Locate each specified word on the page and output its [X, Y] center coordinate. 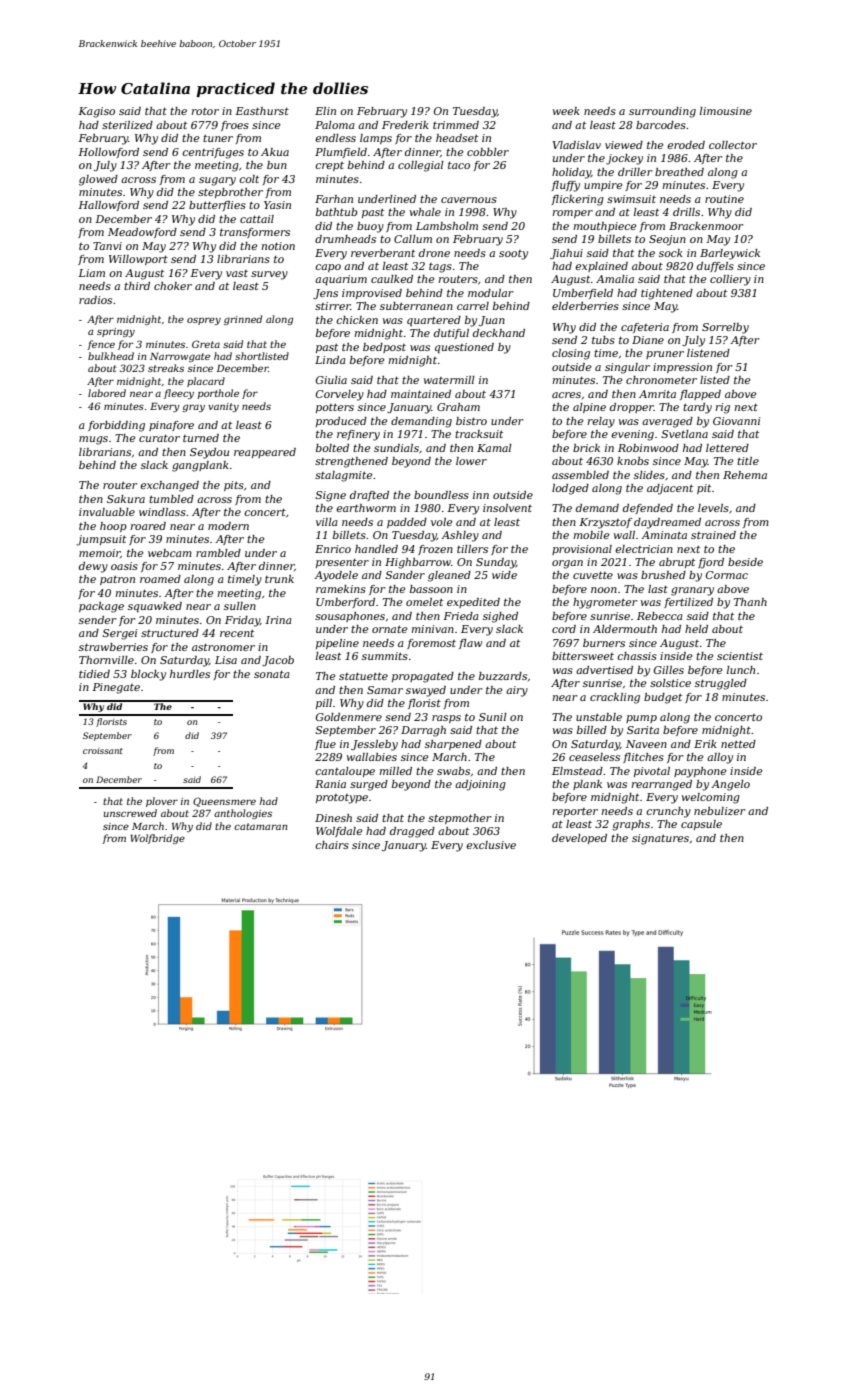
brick [586, 448]
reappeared [265, 453]
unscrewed [130, 813]
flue [325, 745]
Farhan [334, 199]
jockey [624, 159]
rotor [205, 111]
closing [571, 354]
